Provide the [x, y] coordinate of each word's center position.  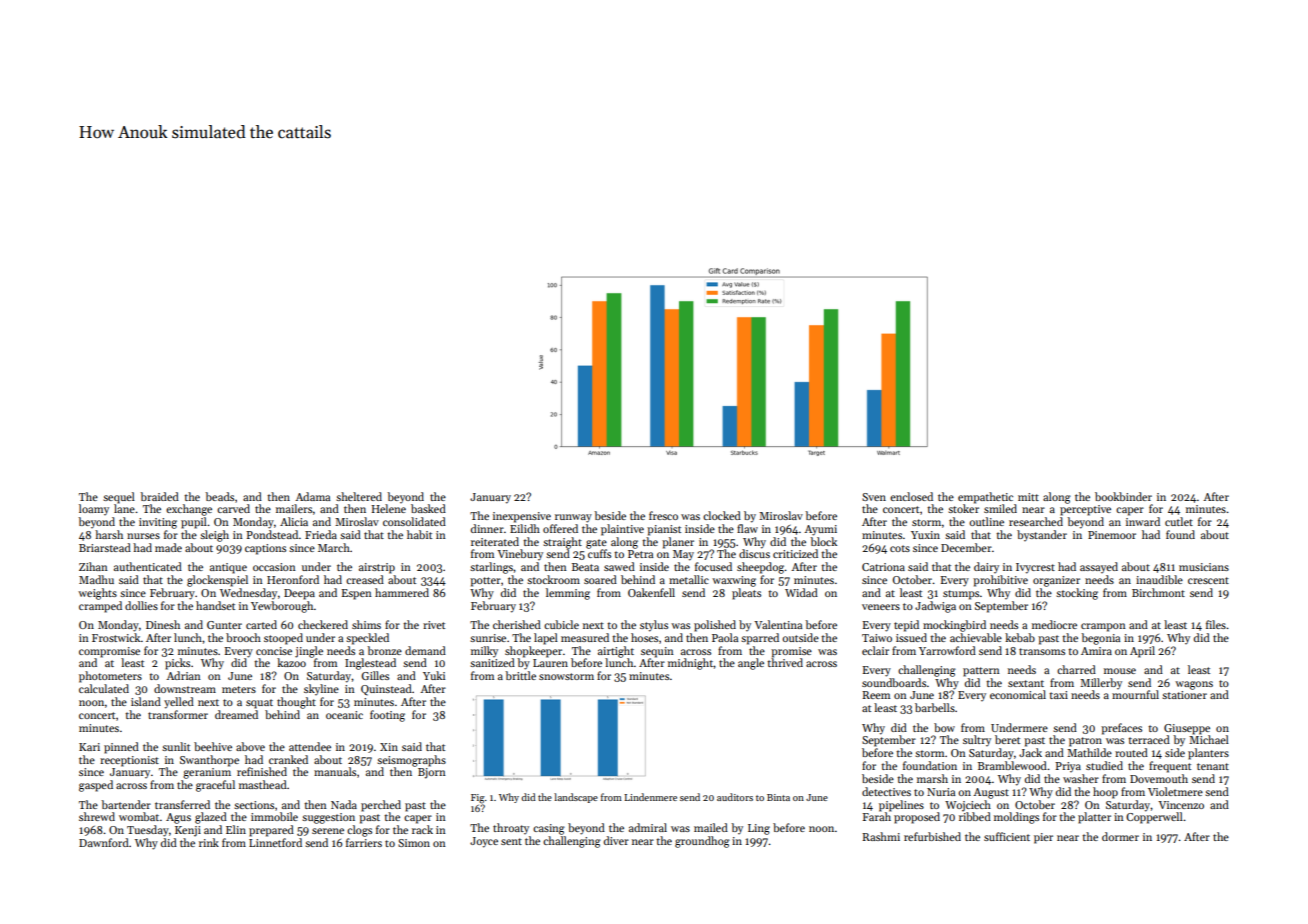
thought [296, 703]
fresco [663, 515]
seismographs [411, 761]
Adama [312, 496]
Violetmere [1175, 791]
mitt [1028, 497]
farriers [364, 842]
